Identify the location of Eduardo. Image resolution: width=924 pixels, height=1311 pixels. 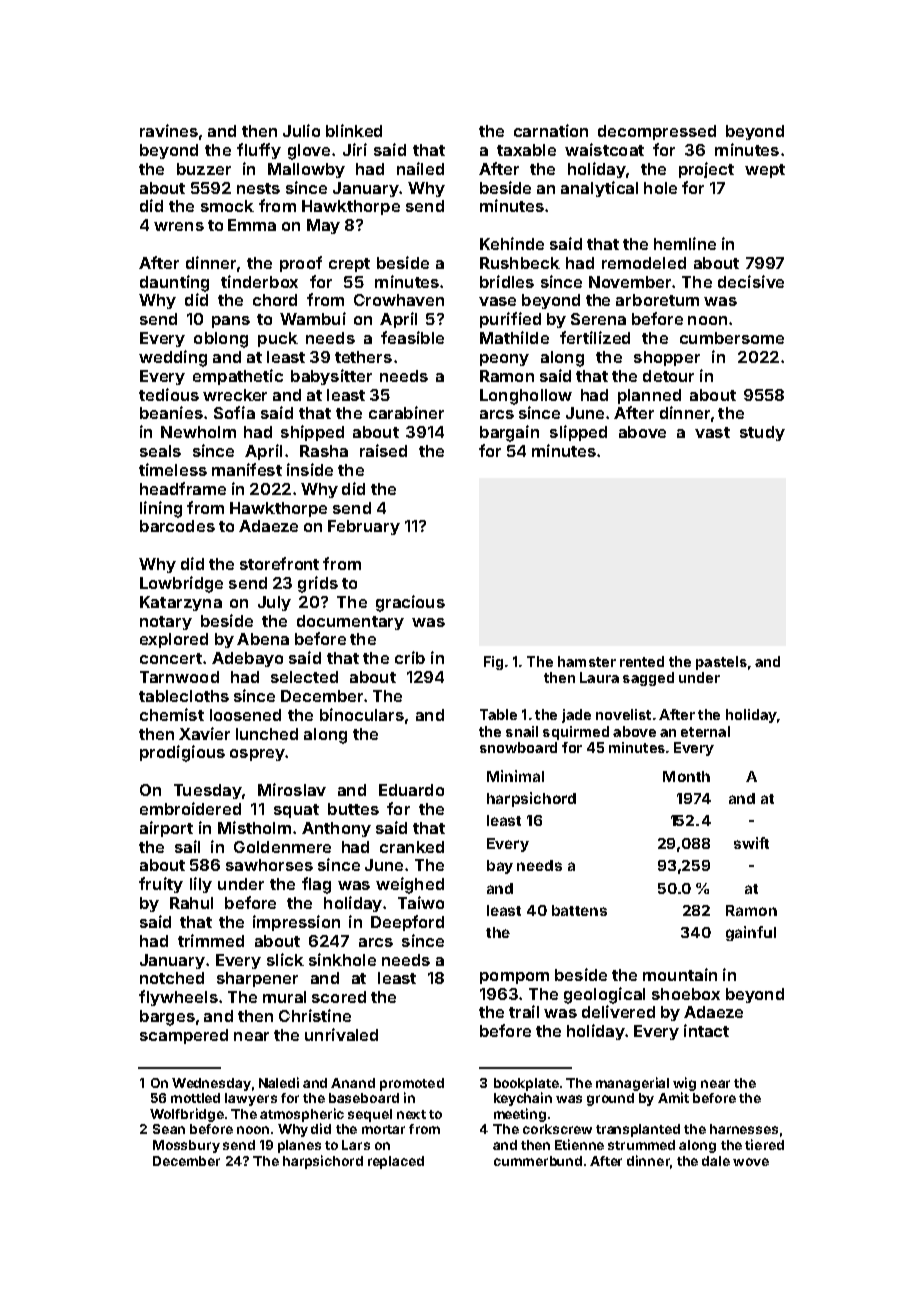
(411, 790).
